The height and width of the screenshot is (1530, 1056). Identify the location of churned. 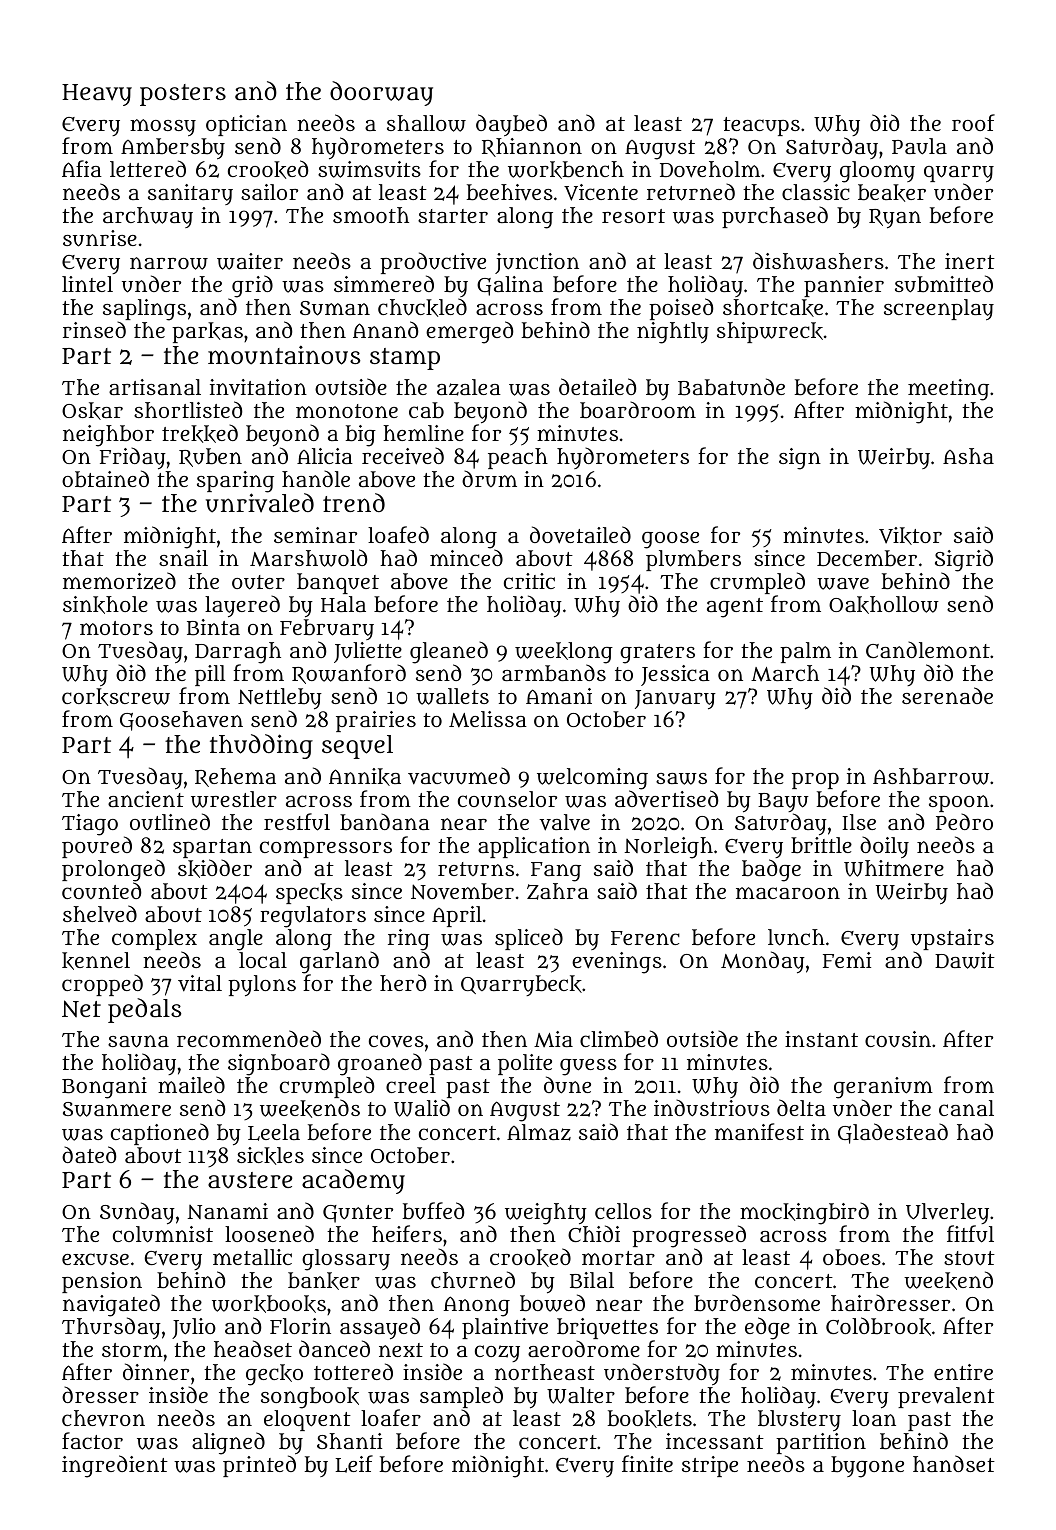
(473, 1280).
